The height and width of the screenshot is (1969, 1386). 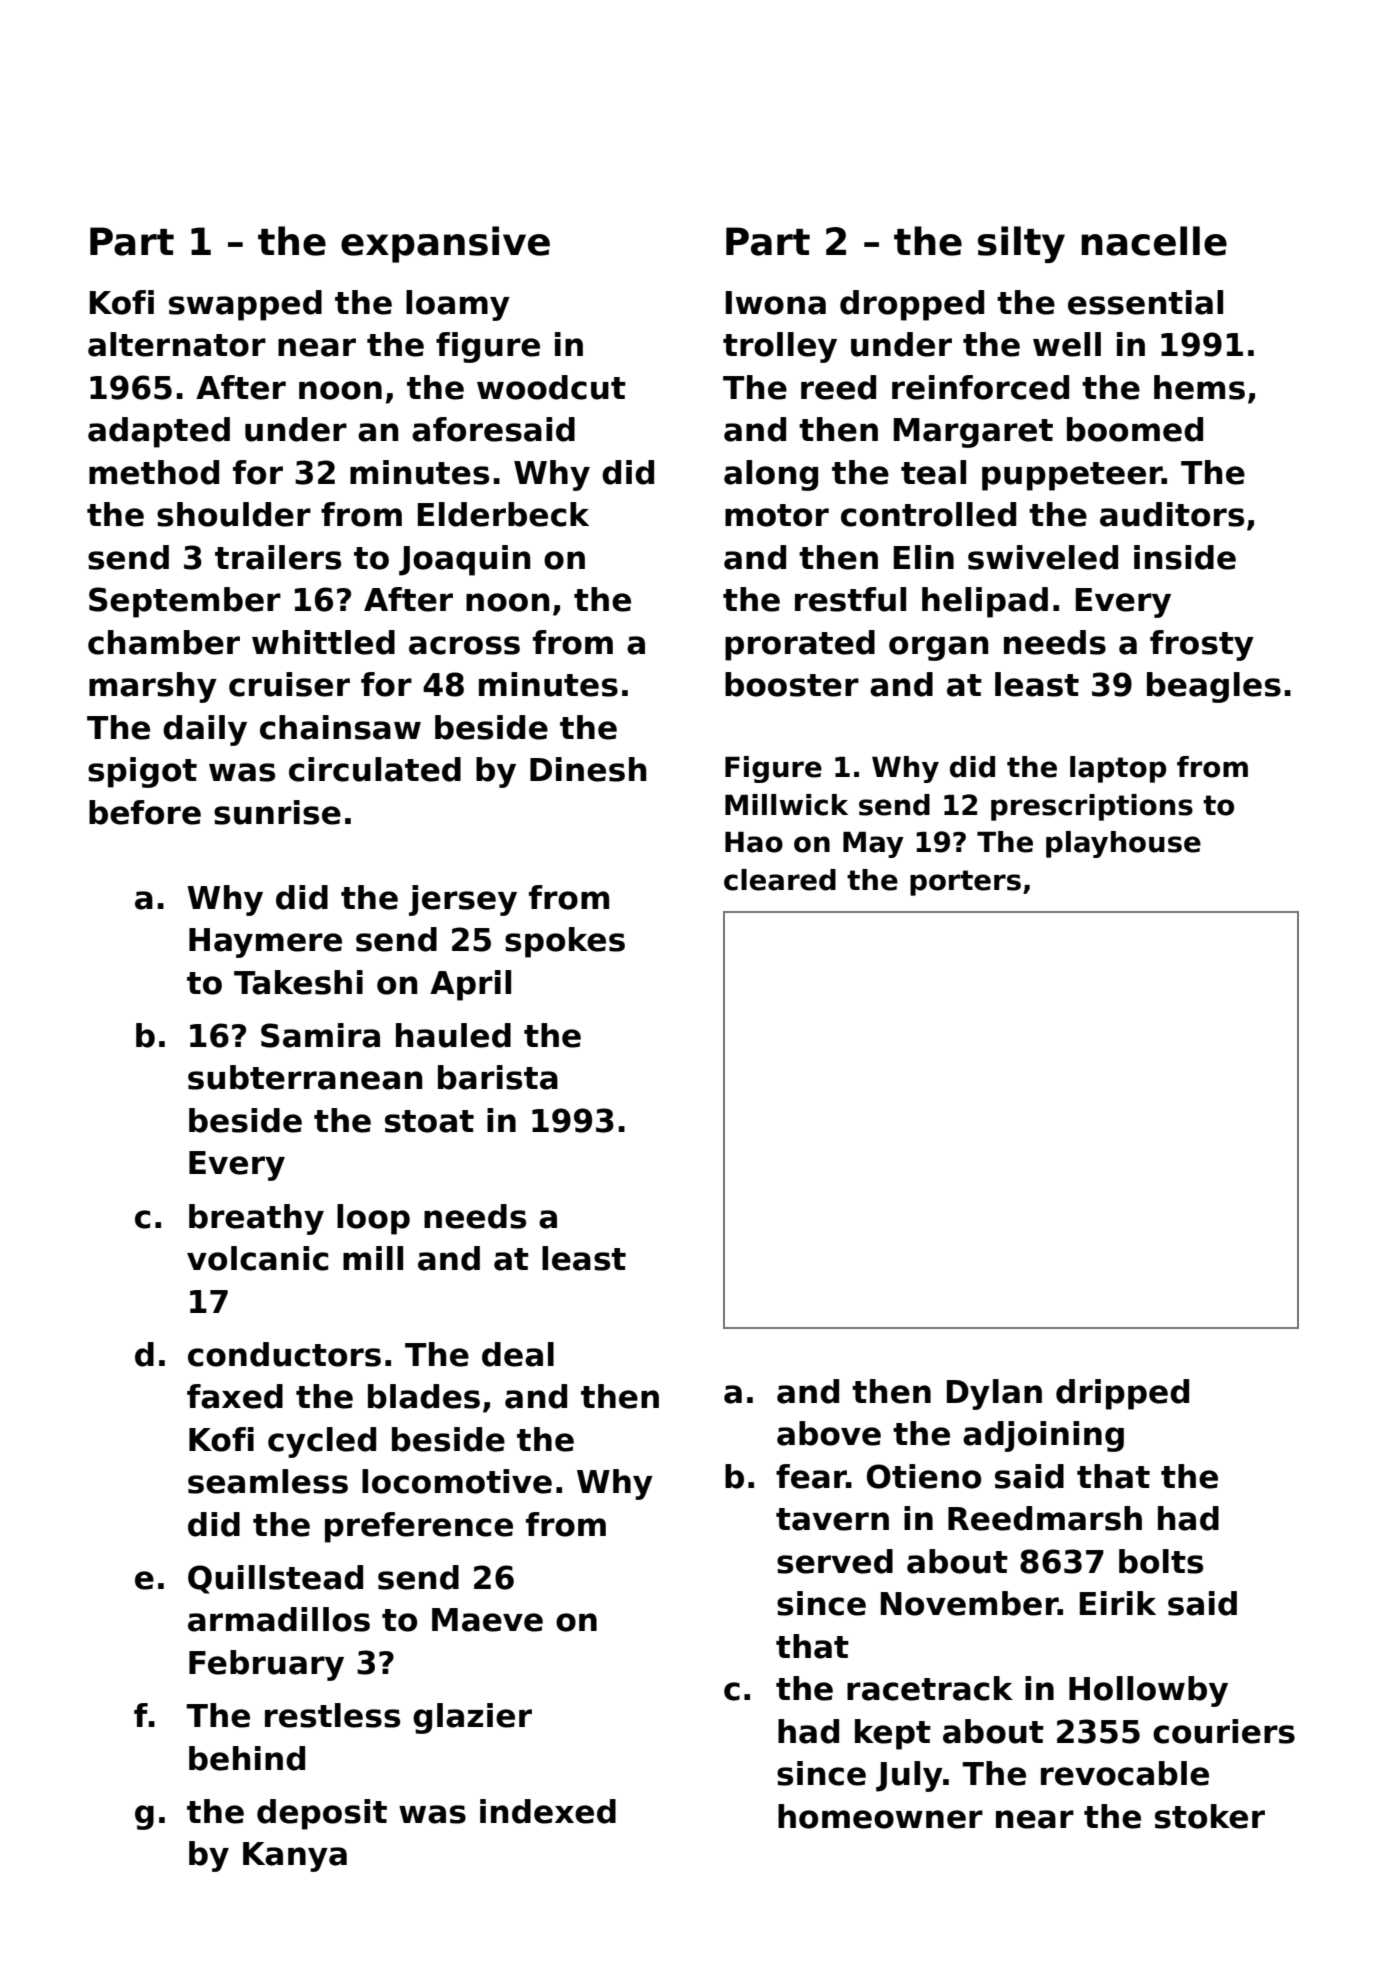 I want to click on indexed, so click(x=548, y=1811).
